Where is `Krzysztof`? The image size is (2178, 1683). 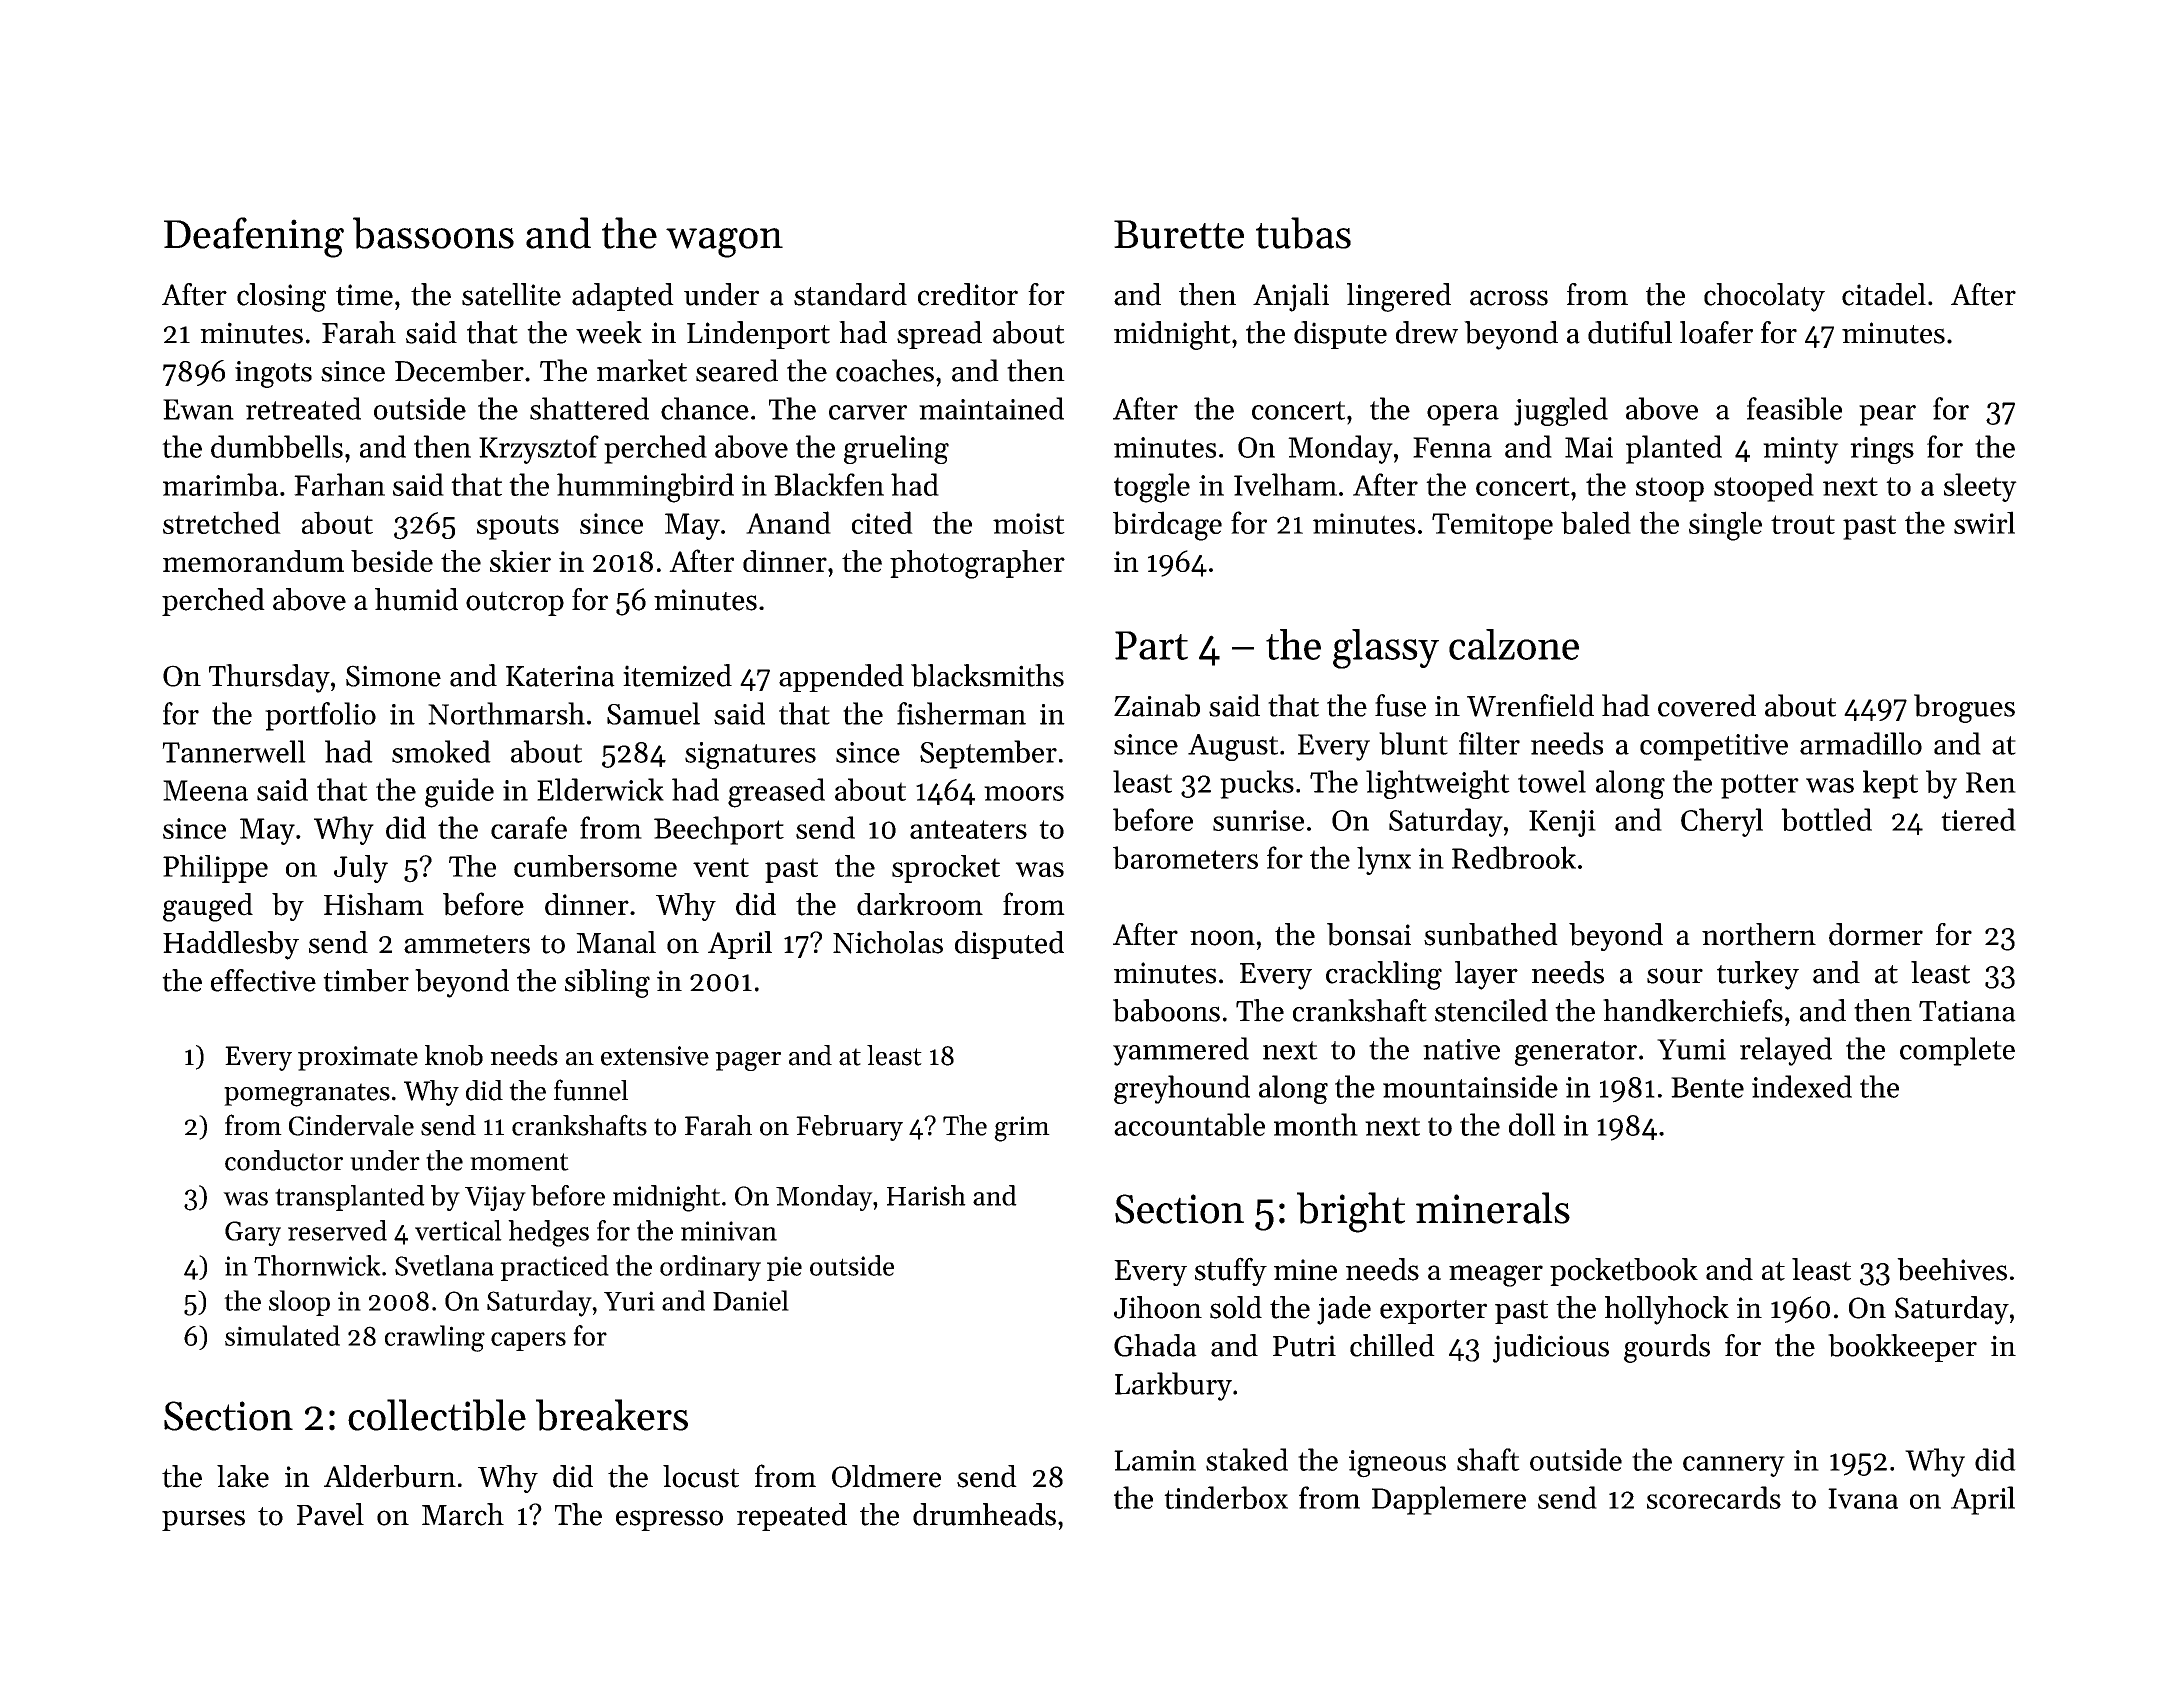
Krzysztof is located at coordinates (539, 449).
